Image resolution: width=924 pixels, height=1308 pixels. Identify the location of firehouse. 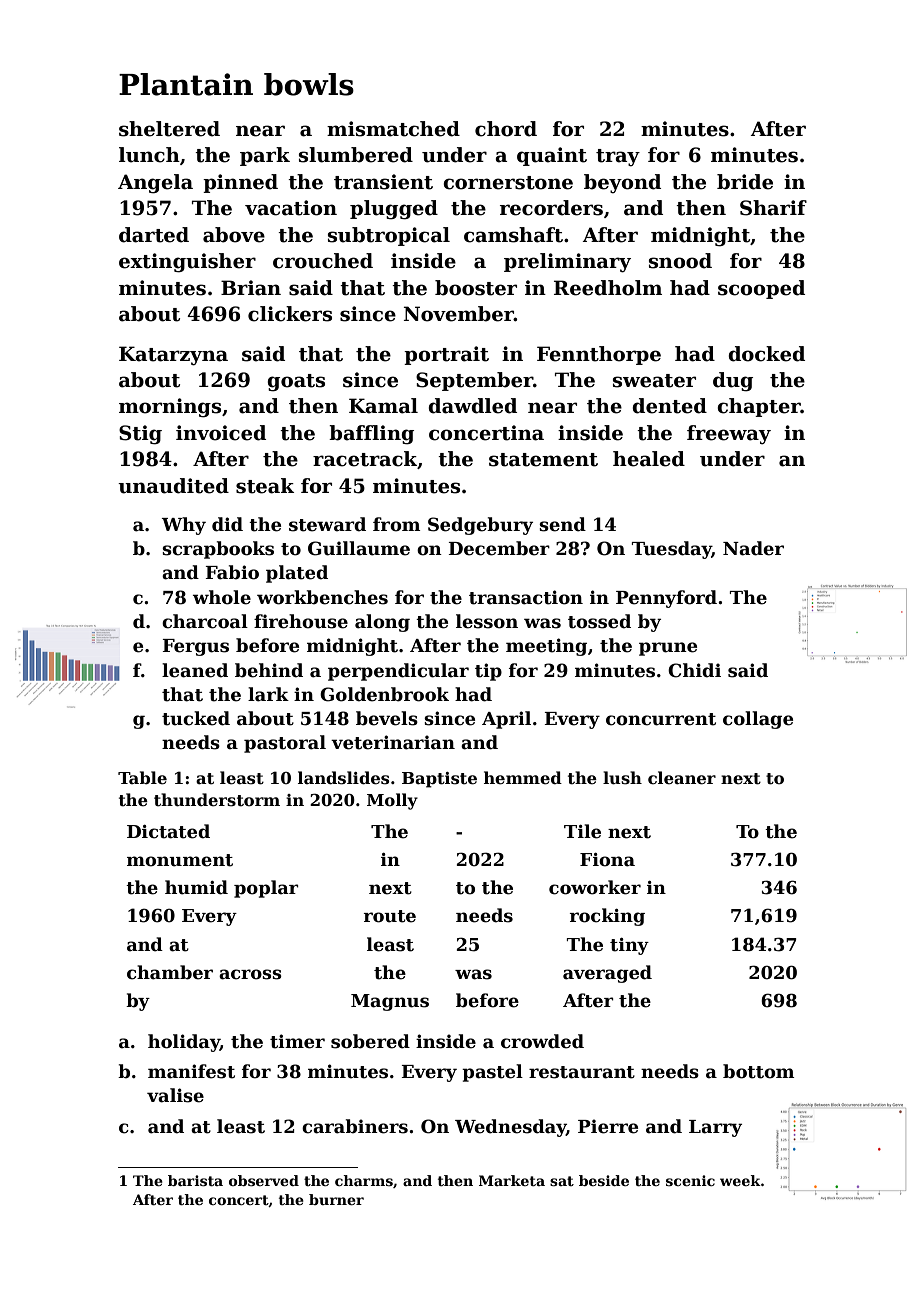
(301, 621).
